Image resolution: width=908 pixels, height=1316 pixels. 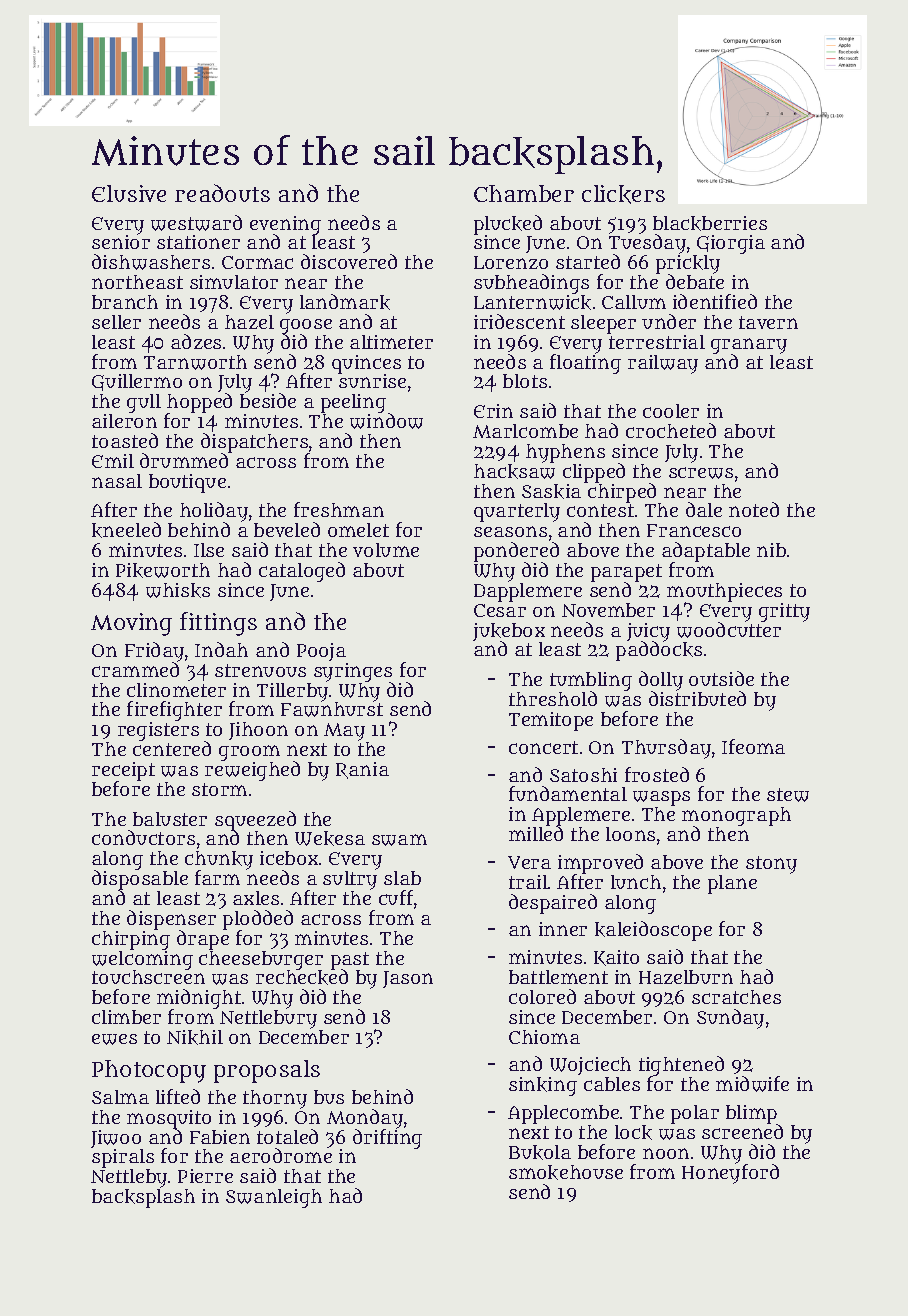 I want to click on dispatchers, so click(x=254, y=443).
